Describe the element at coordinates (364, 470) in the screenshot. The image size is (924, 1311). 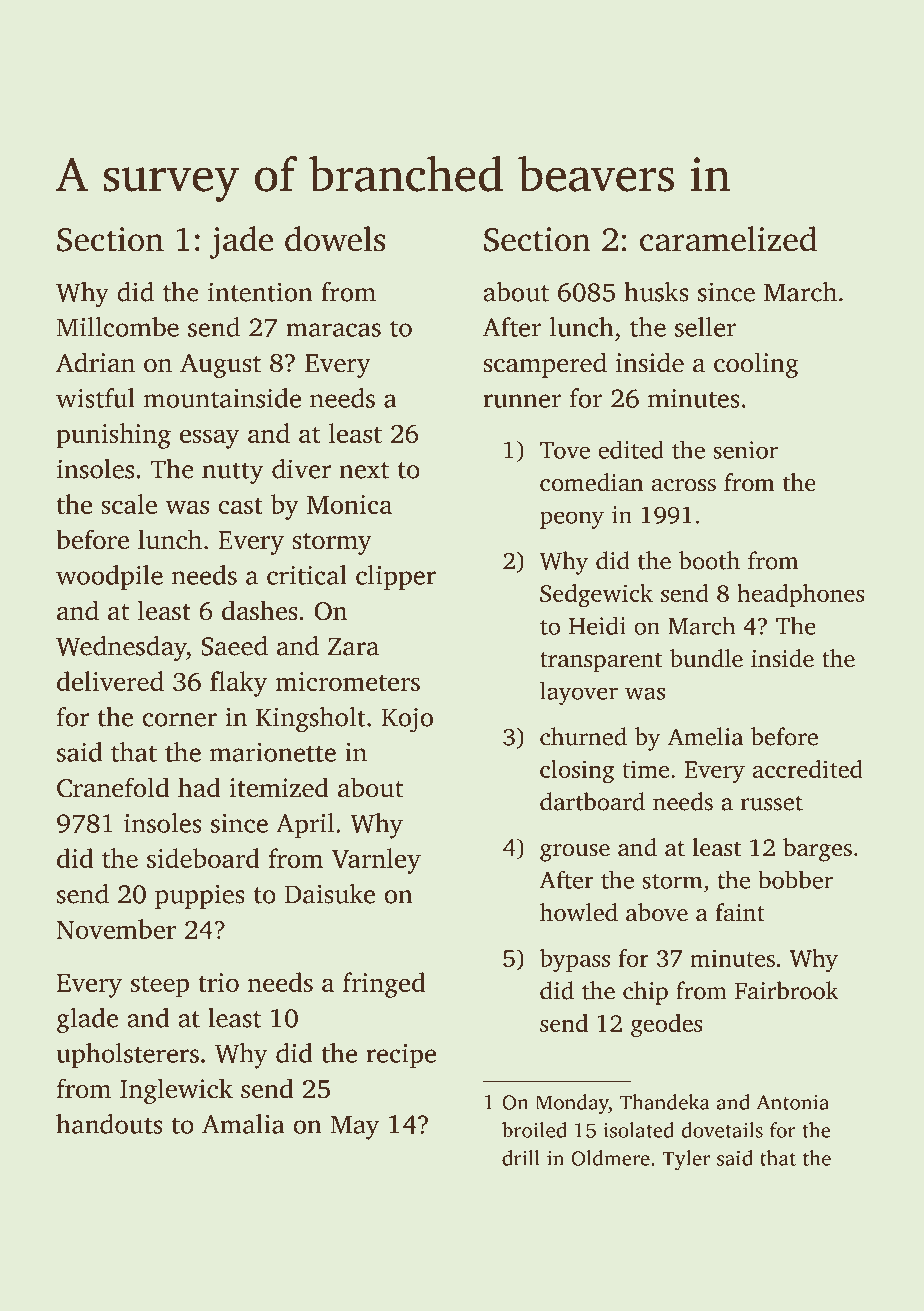
I see `next` at that location.
